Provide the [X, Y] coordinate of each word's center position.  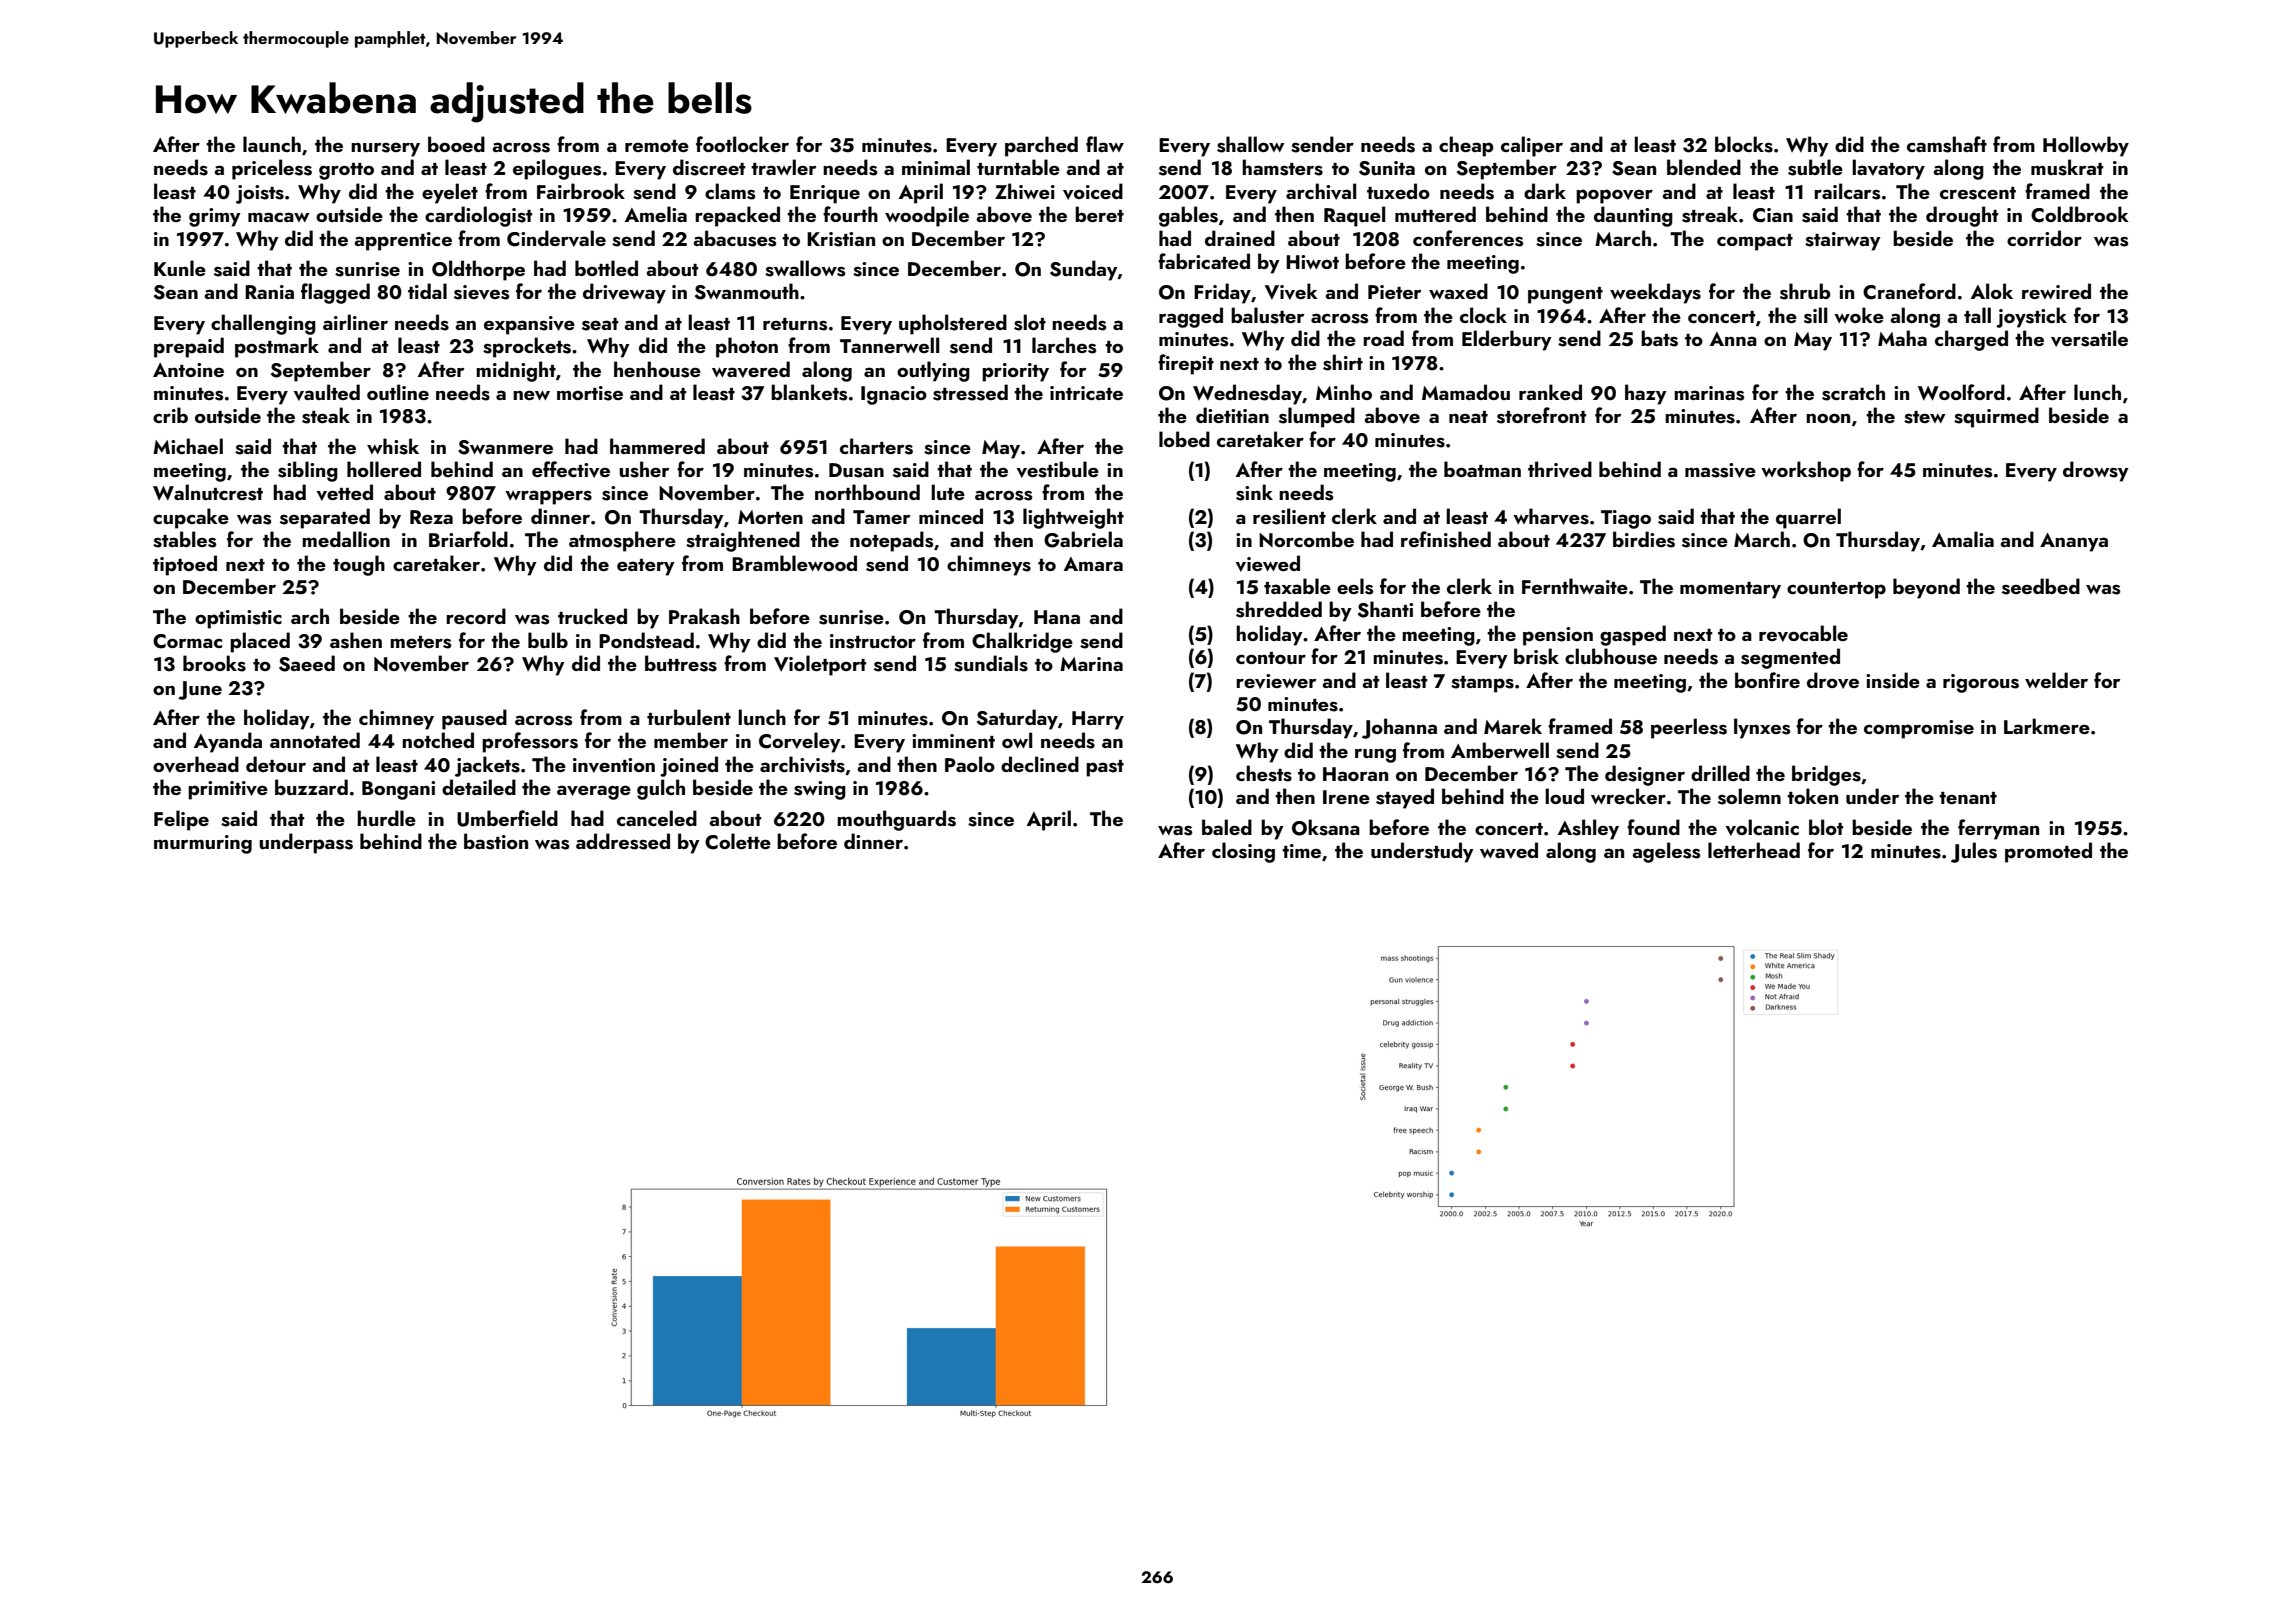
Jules [1974, 852]
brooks [214, 663]
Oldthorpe [478, 270]
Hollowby [2086, 146]
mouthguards [896, 820]
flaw [1105, 144]
